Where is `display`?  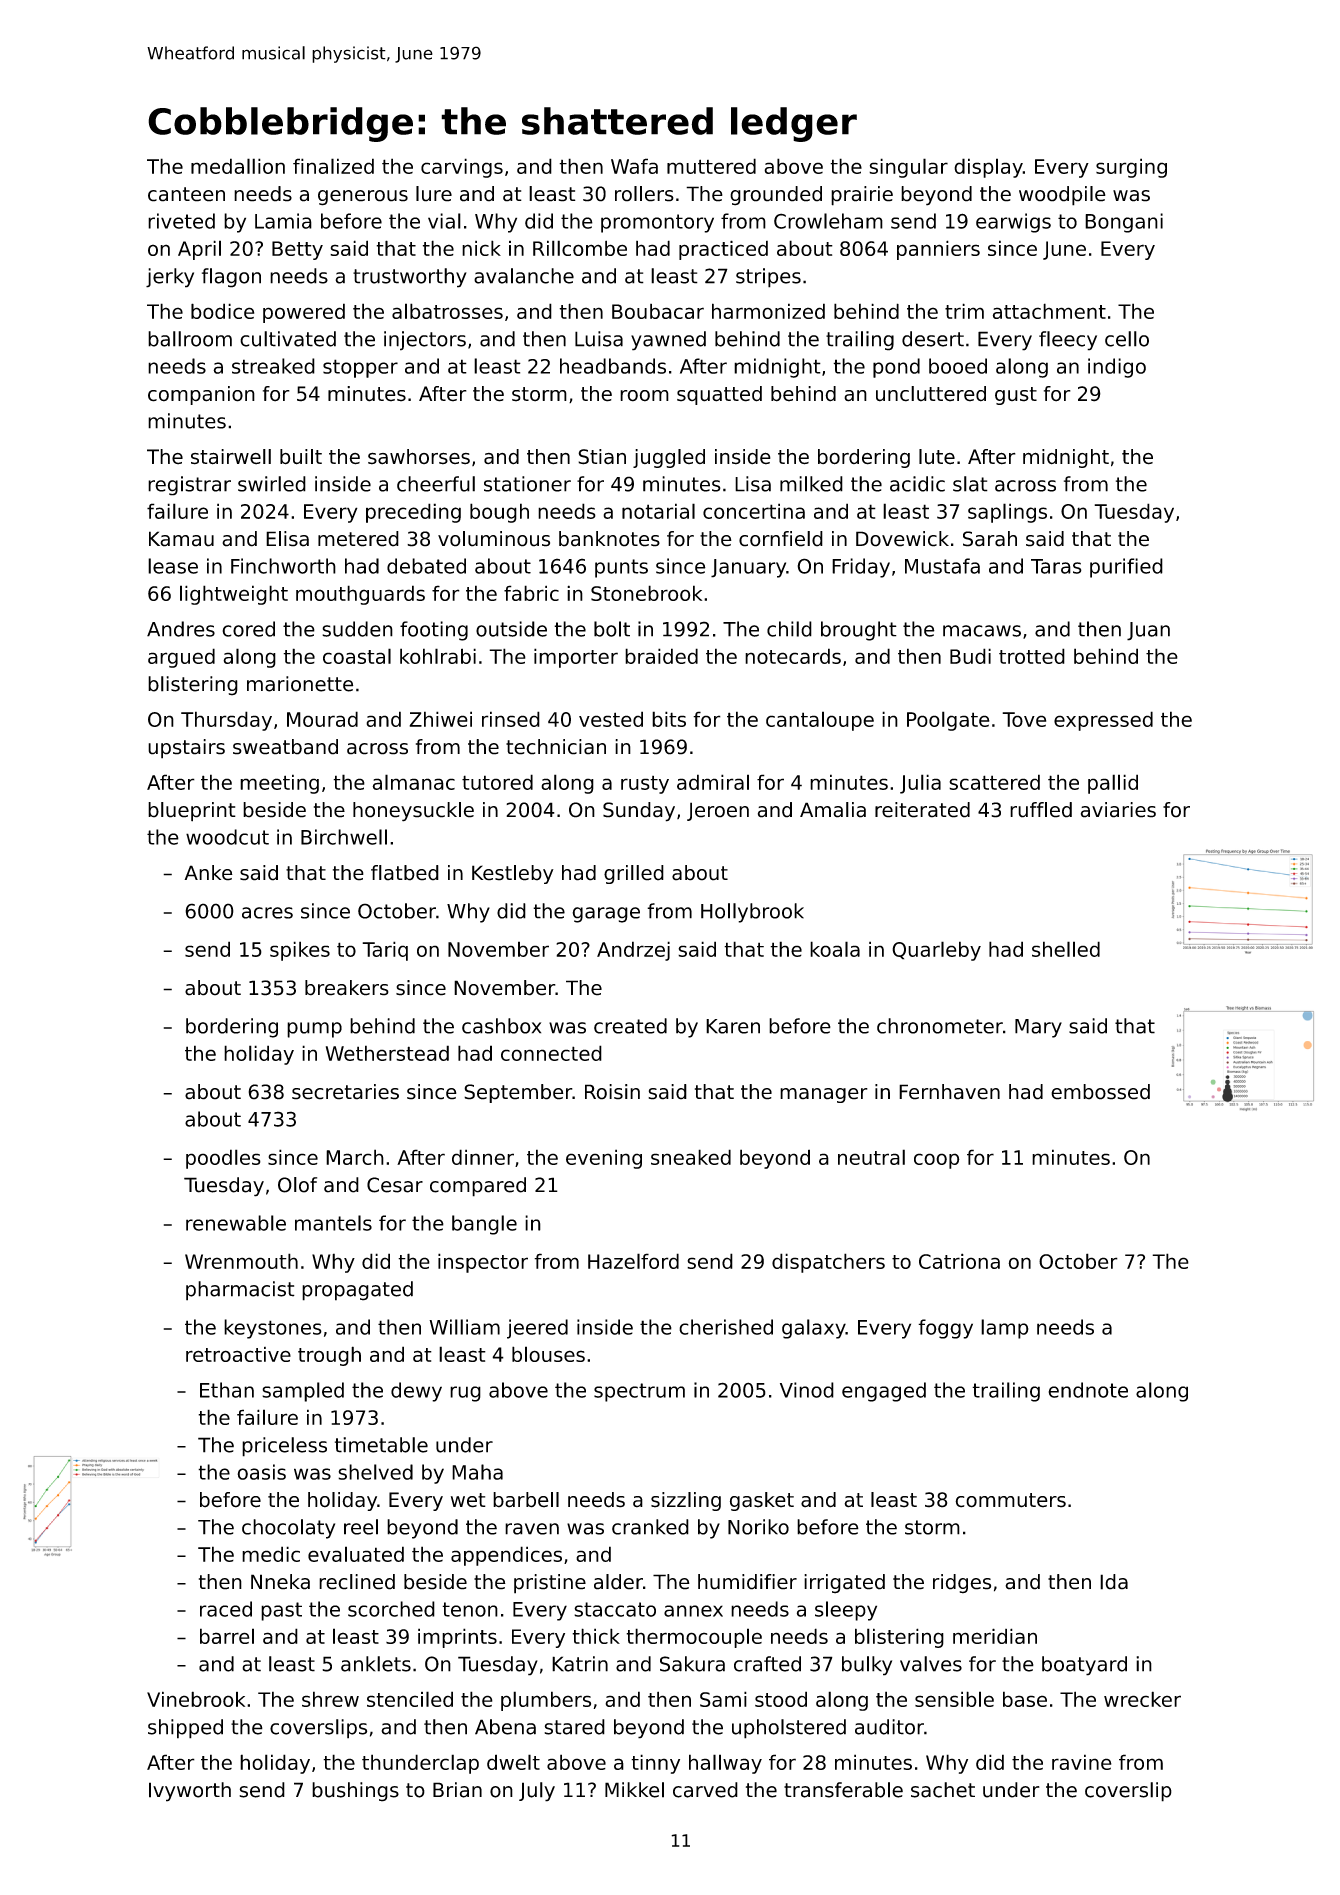 display is located at coordinates (988, 168).
